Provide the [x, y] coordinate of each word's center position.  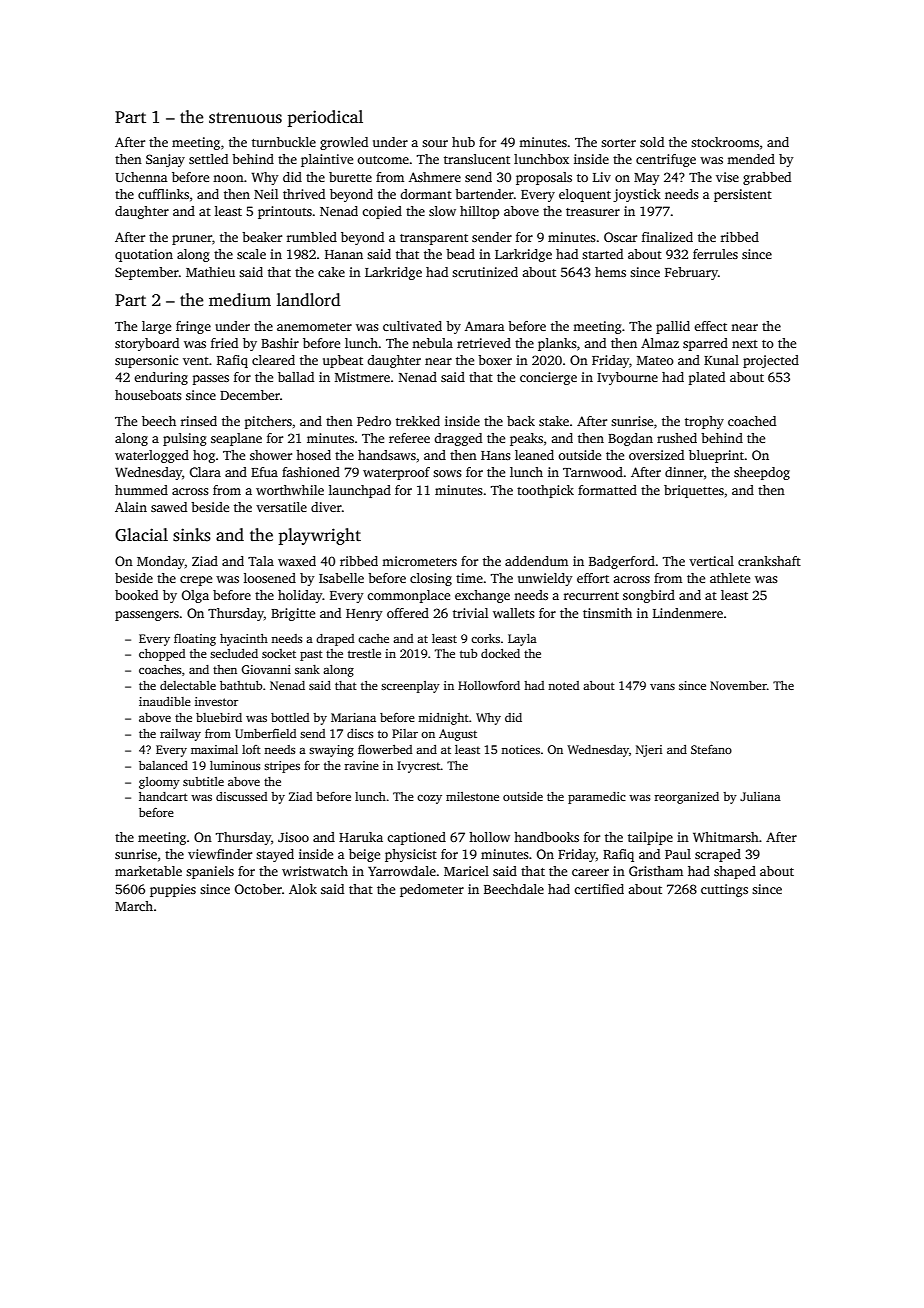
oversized [656, 455]
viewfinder [220, 854]
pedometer [432, 890]
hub [463, 142]
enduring [161, 378]
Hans [496, 455]
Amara [485, 326]
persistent [743, 195]
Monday [161, 562]
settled [208, 159]
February [691, 273]
